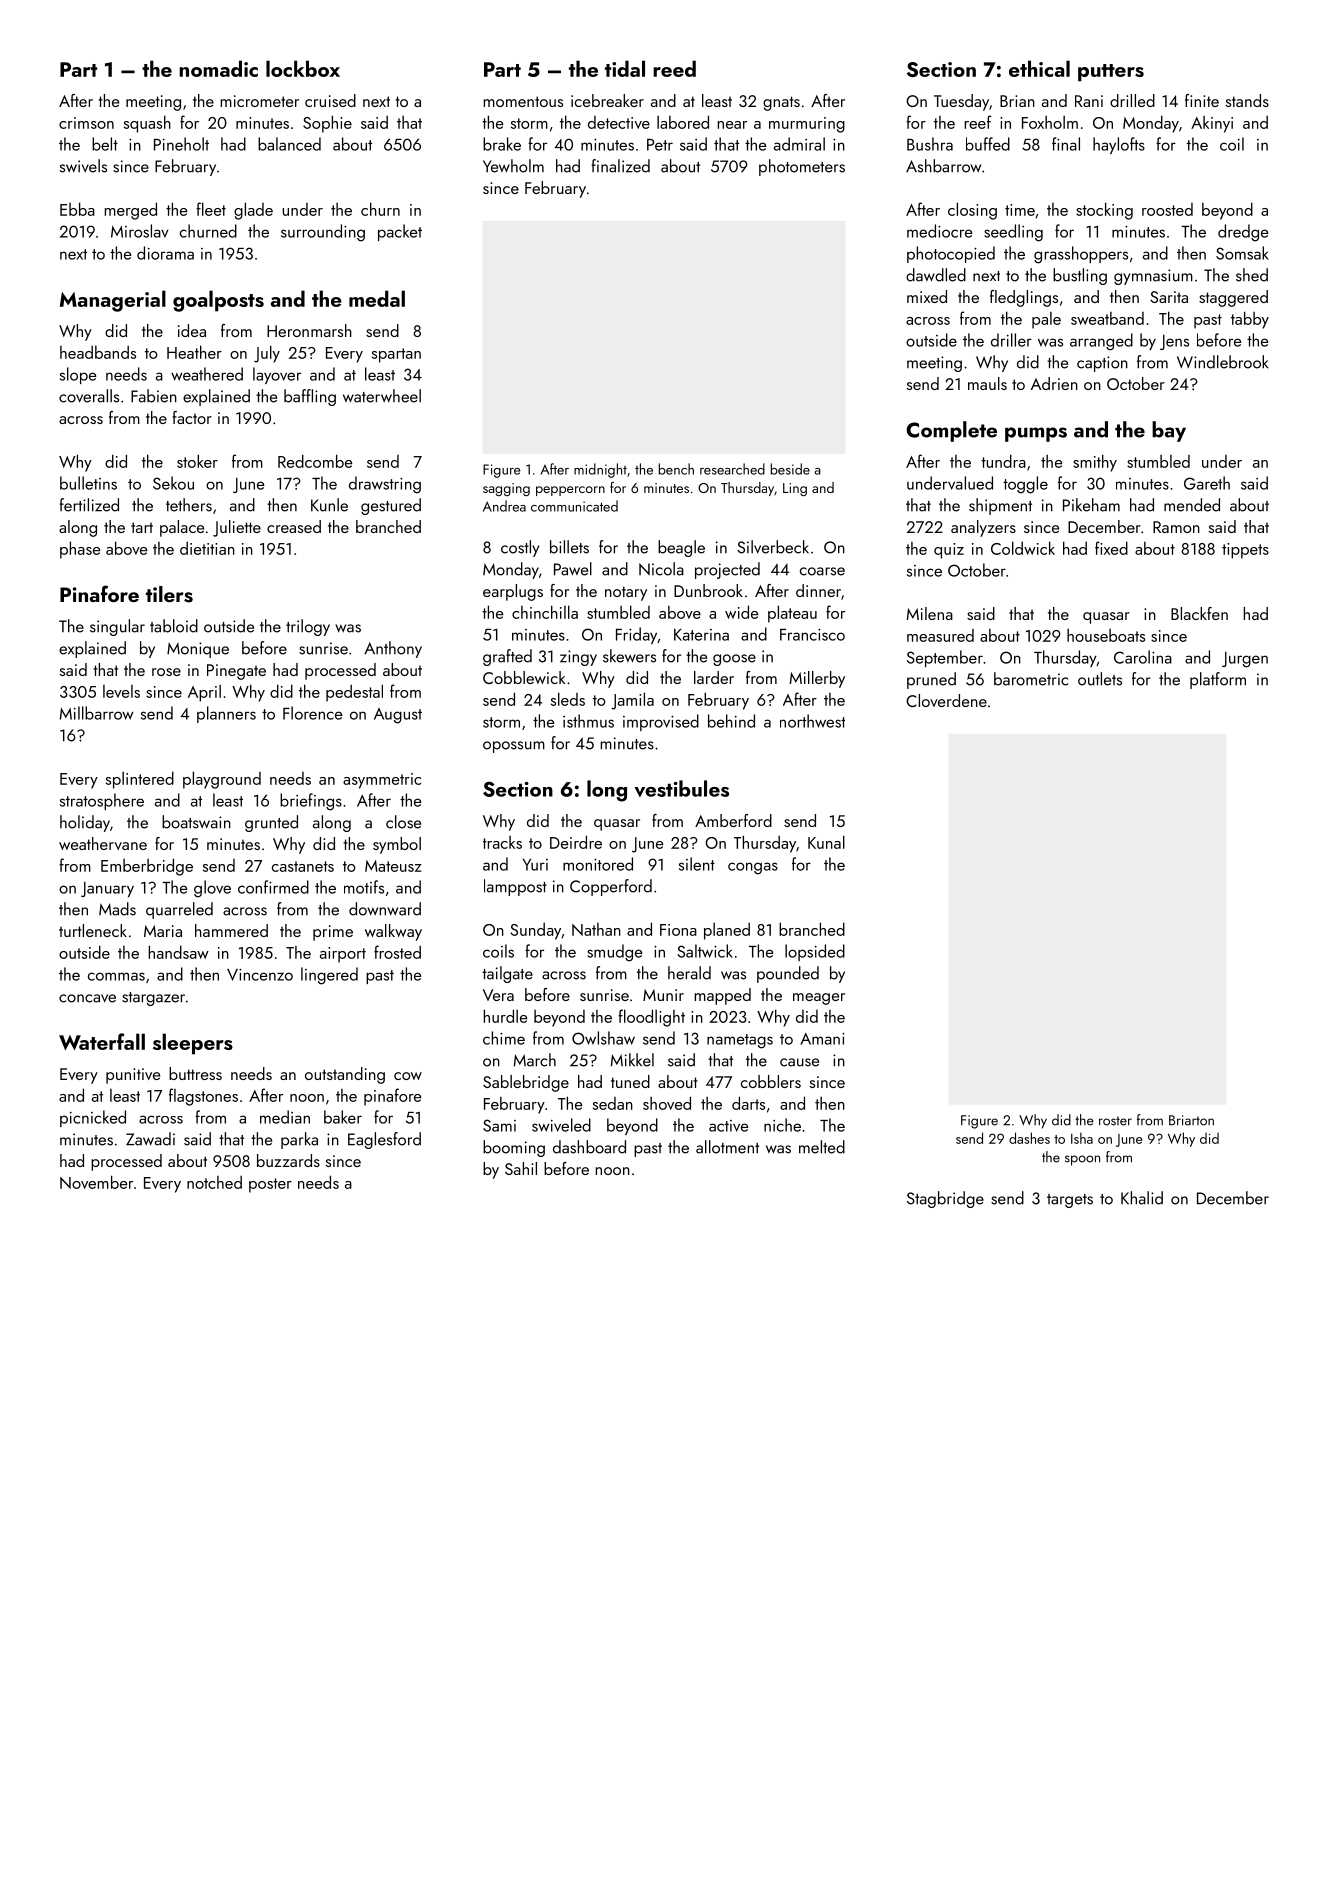 This page has height=1879, width=1328. Describe the element at coordinates (77, 209) in the page. I see `Ebba` at that location.
